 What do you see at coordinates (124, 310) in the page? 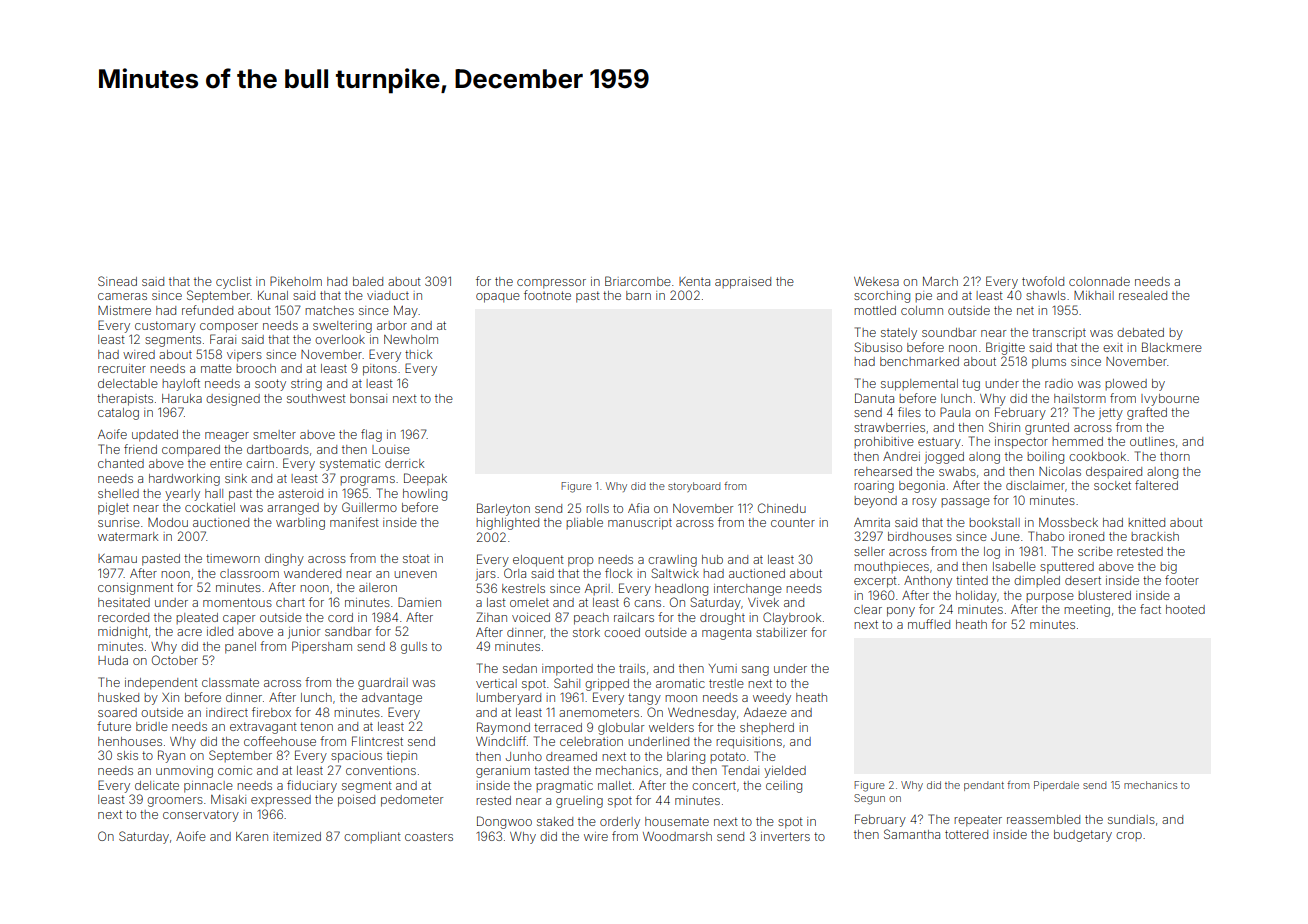
I see `Mistmere` at bounding box center [124, 310].
